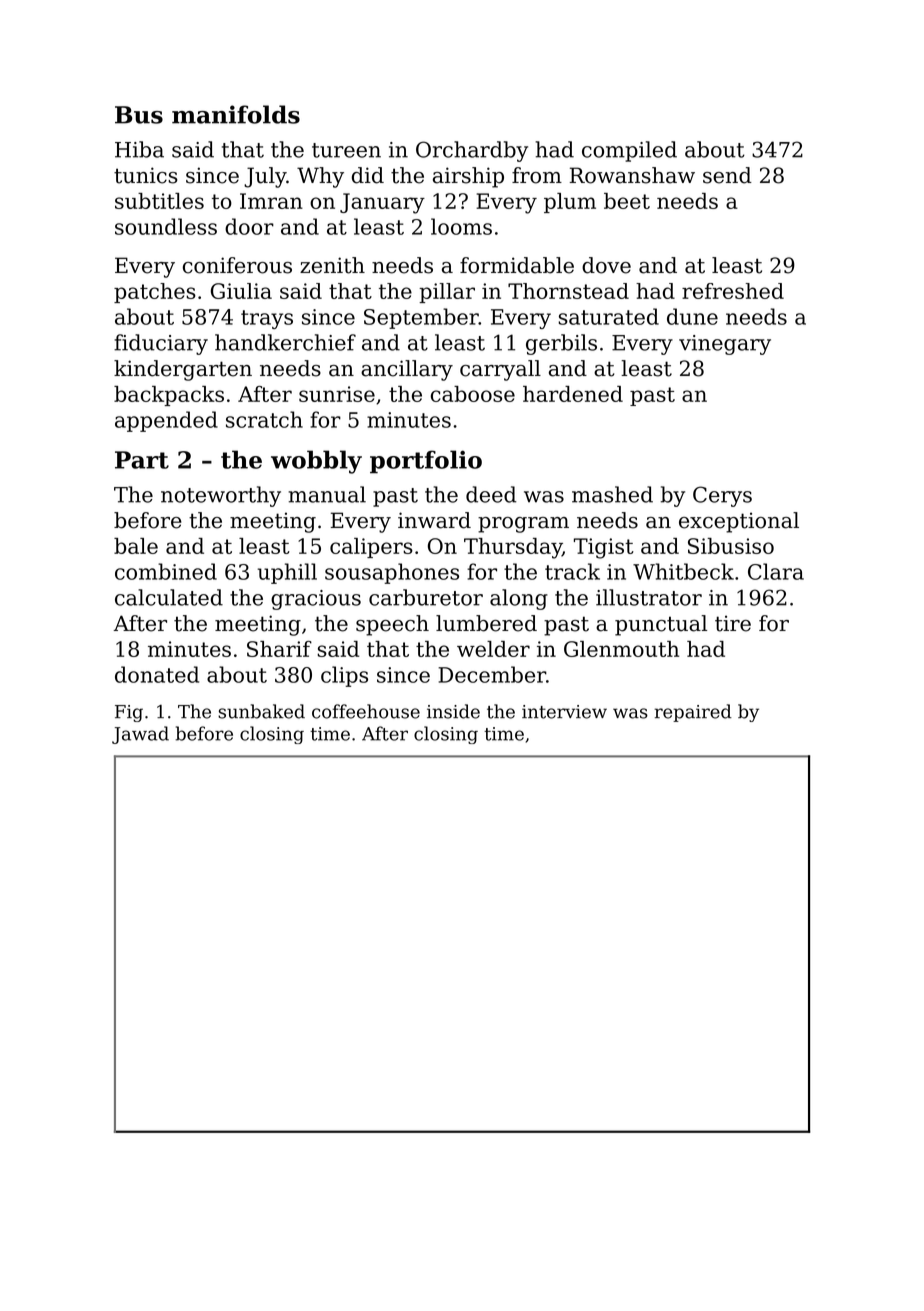  What do you see at coordinates (316, 600) in the page?
I see `gracious` at bounding box center [316, 600].
